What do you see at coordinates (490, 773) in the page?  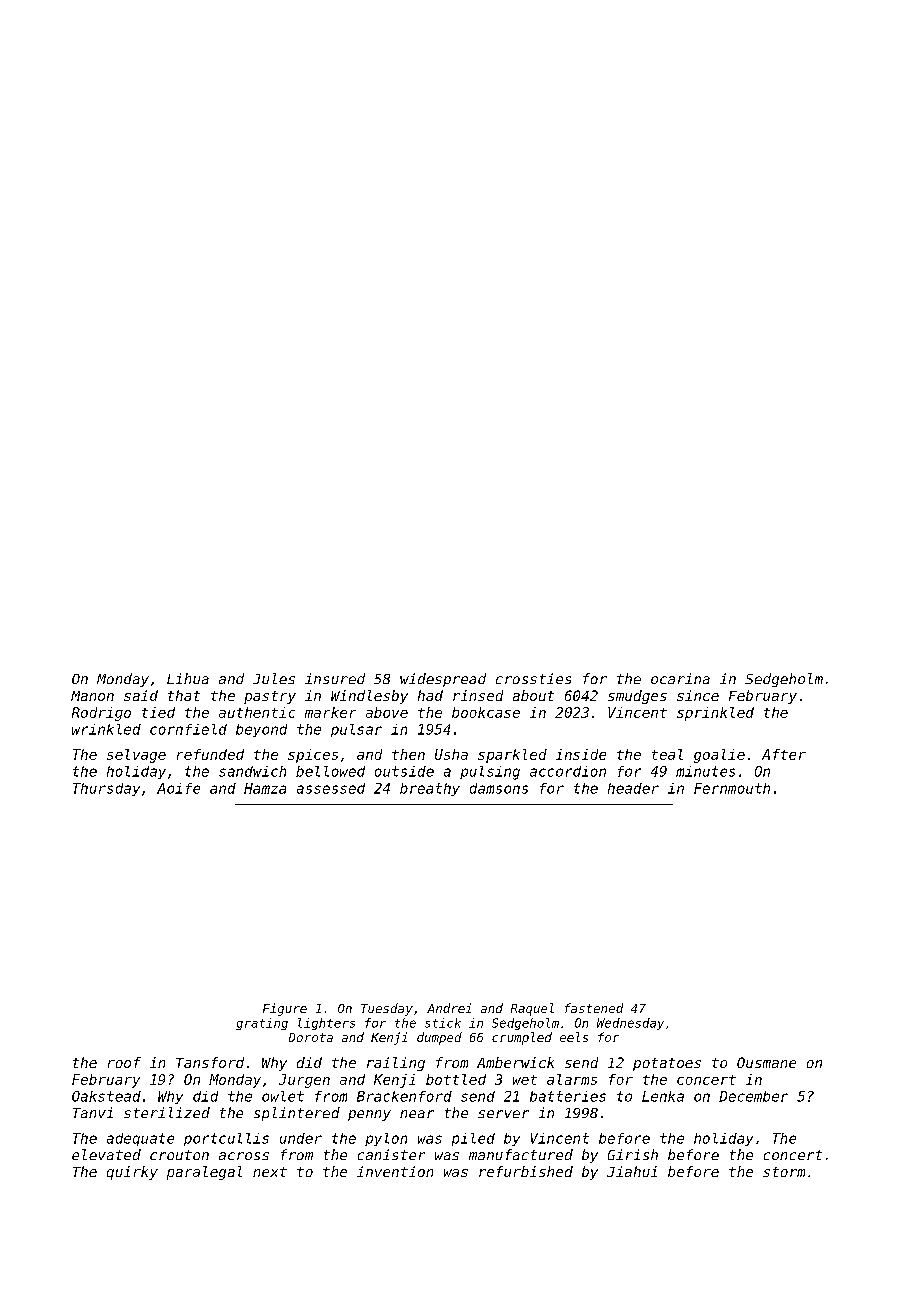 I see `pulsing` at bounding box center [490, 773].
